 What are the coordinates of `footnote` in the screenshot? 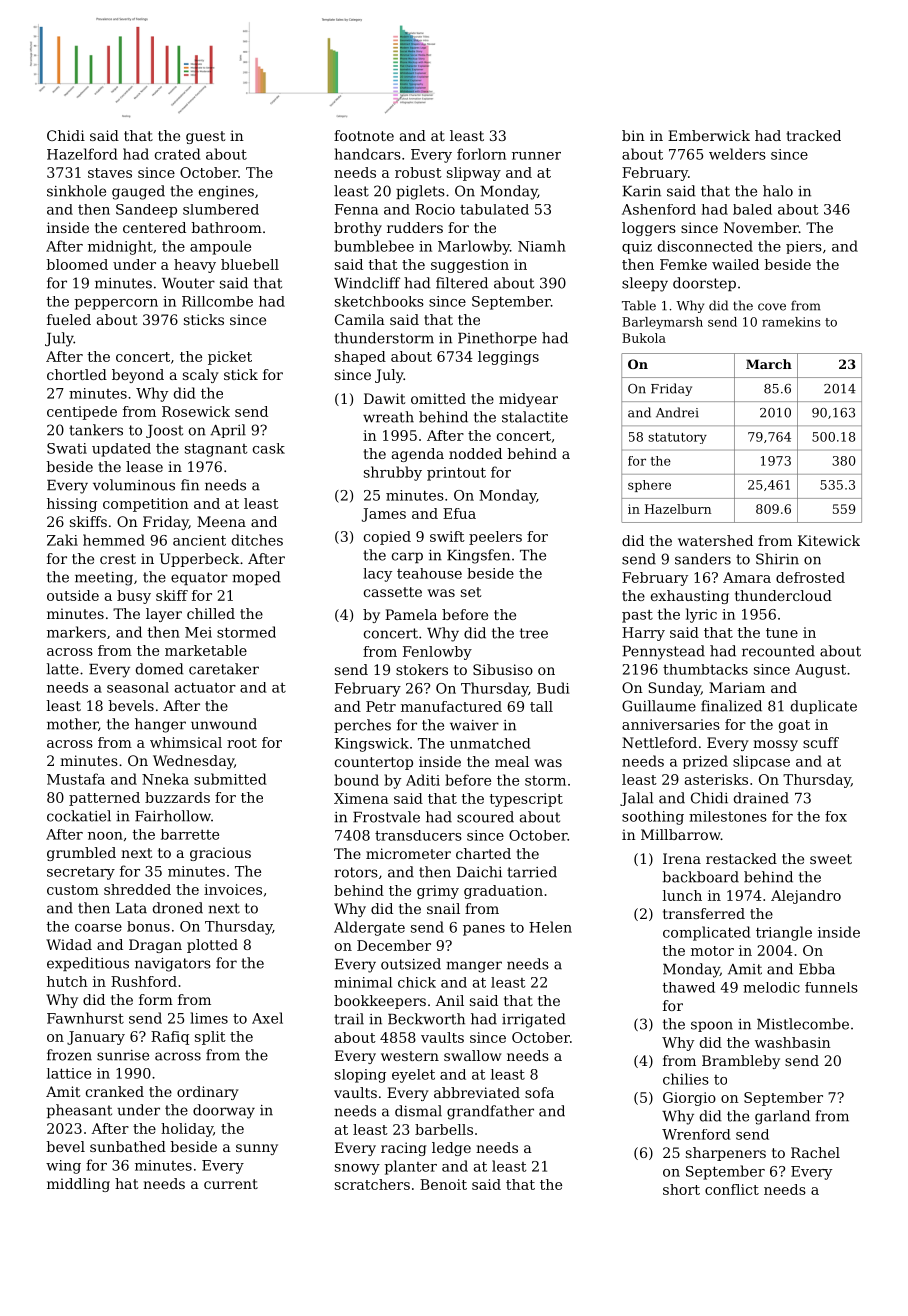 It's located at (364, 135).
